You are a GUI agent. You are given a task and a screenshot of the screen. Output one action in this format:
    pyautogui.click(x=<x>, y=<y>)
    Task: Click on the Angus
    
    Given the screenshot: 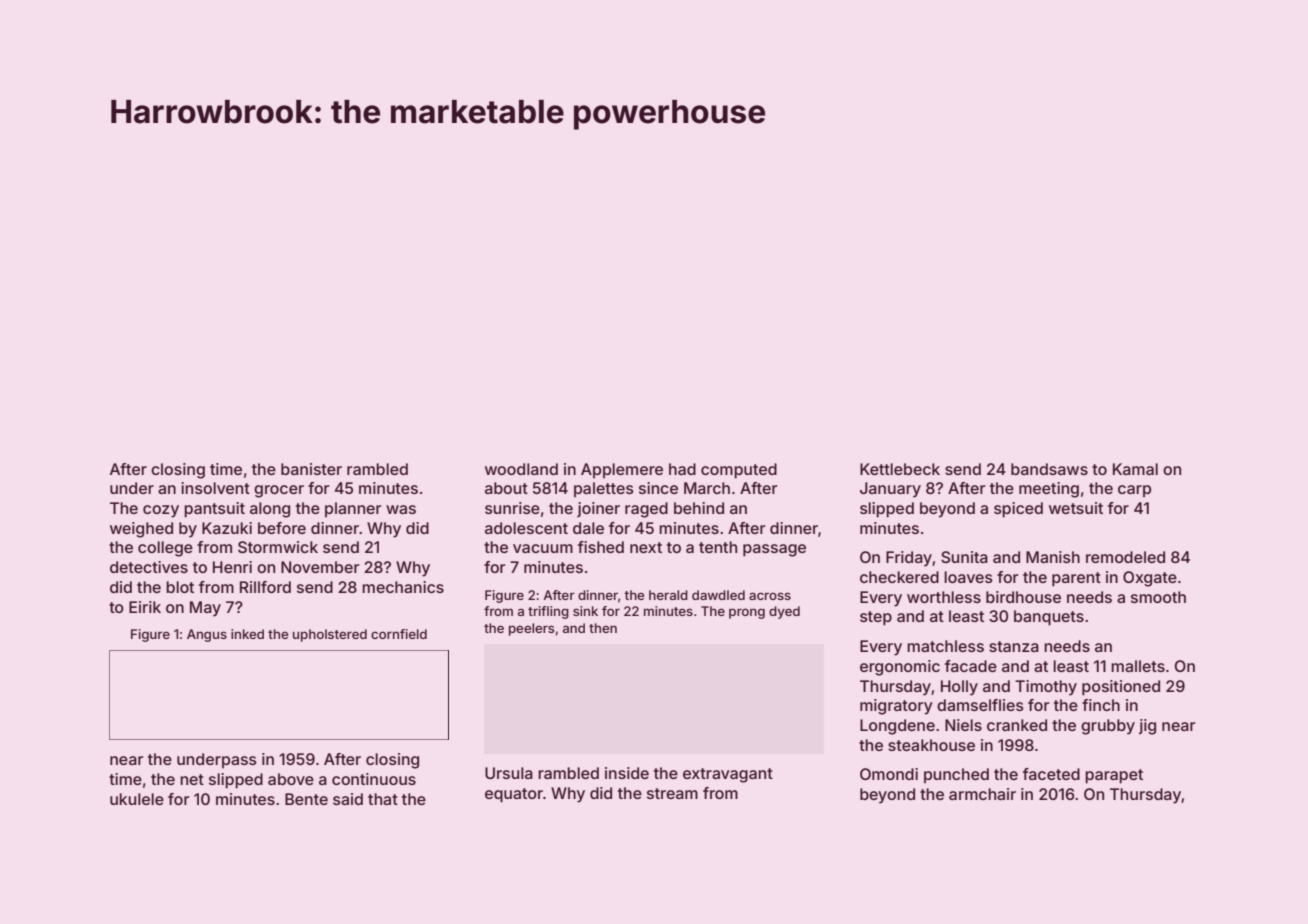 What is the action you would take?
    pyautogui.click(x=207, y=635)
